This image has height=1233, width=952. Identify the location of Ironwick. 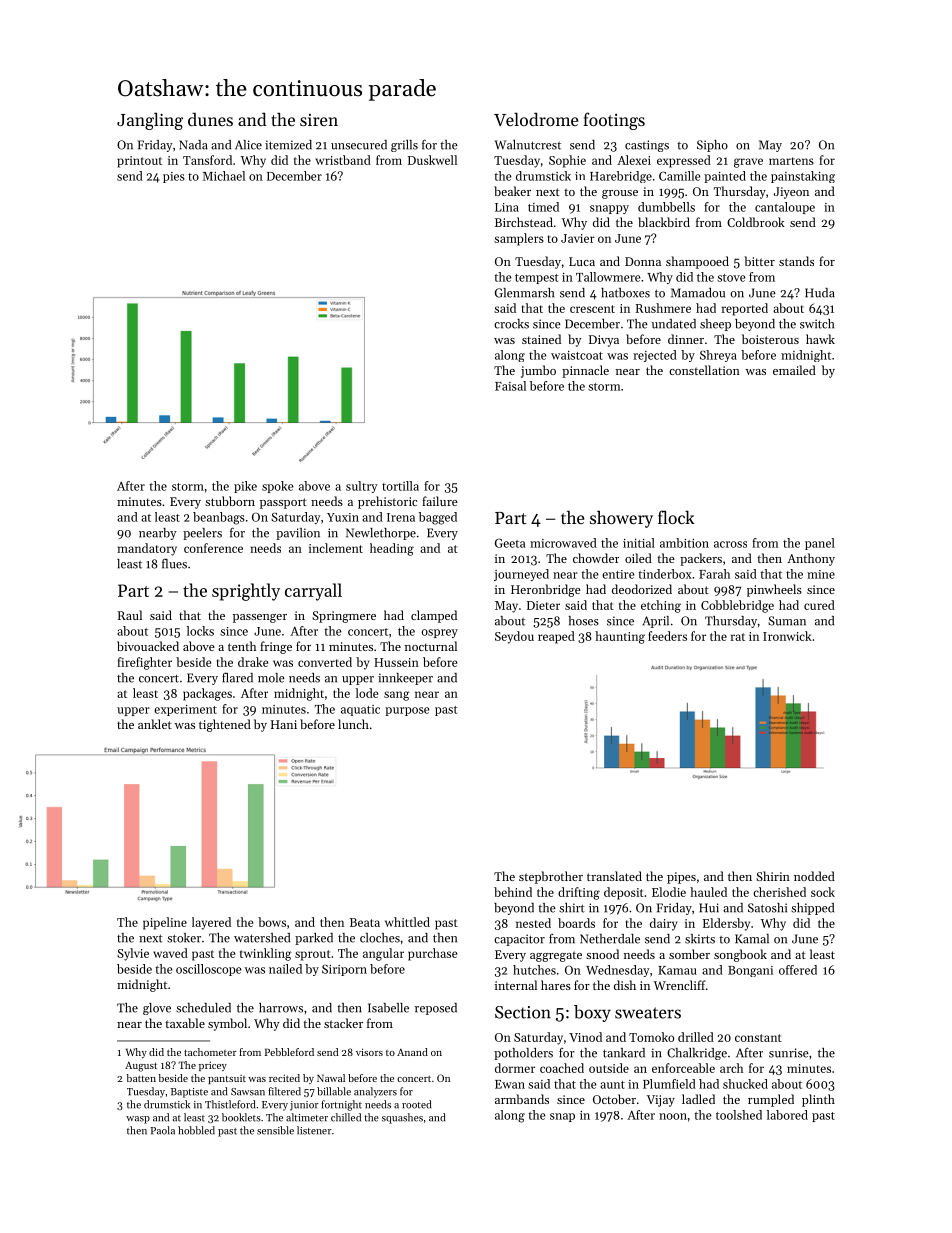
(787, 636).
